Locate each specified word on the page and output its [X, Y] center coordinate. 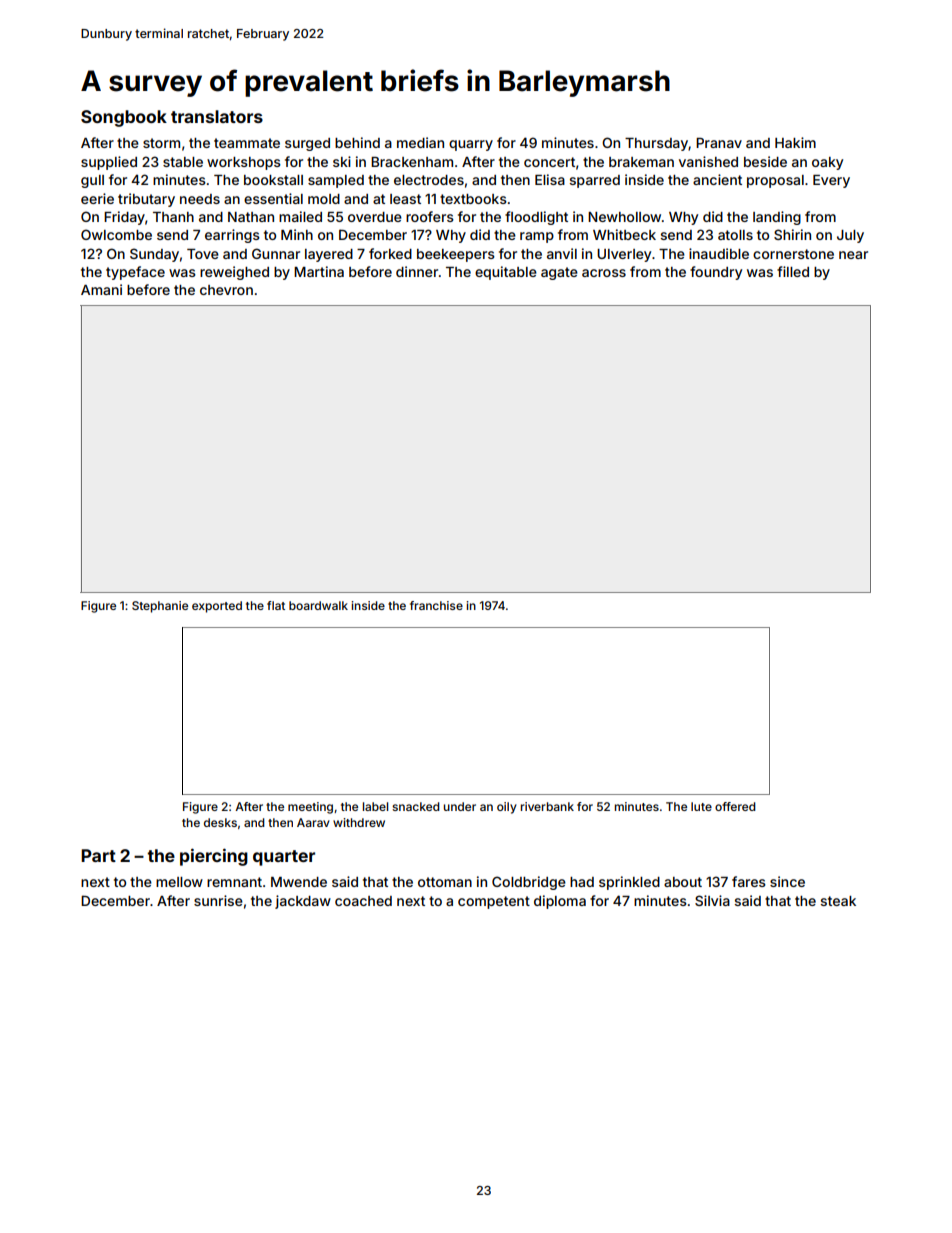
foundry [716, 273]
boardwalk [318, 605]
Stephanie [160, 607]
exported [217, 607]
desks [220, 822]
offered [735, 806]
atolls [735, 235]
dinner [417, 271]
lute [701, 806]
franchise [436, 605]
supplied [109, 163]
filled [793, 271]
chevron [226, 290]
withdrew [359, 822]
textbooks [473, 199]
